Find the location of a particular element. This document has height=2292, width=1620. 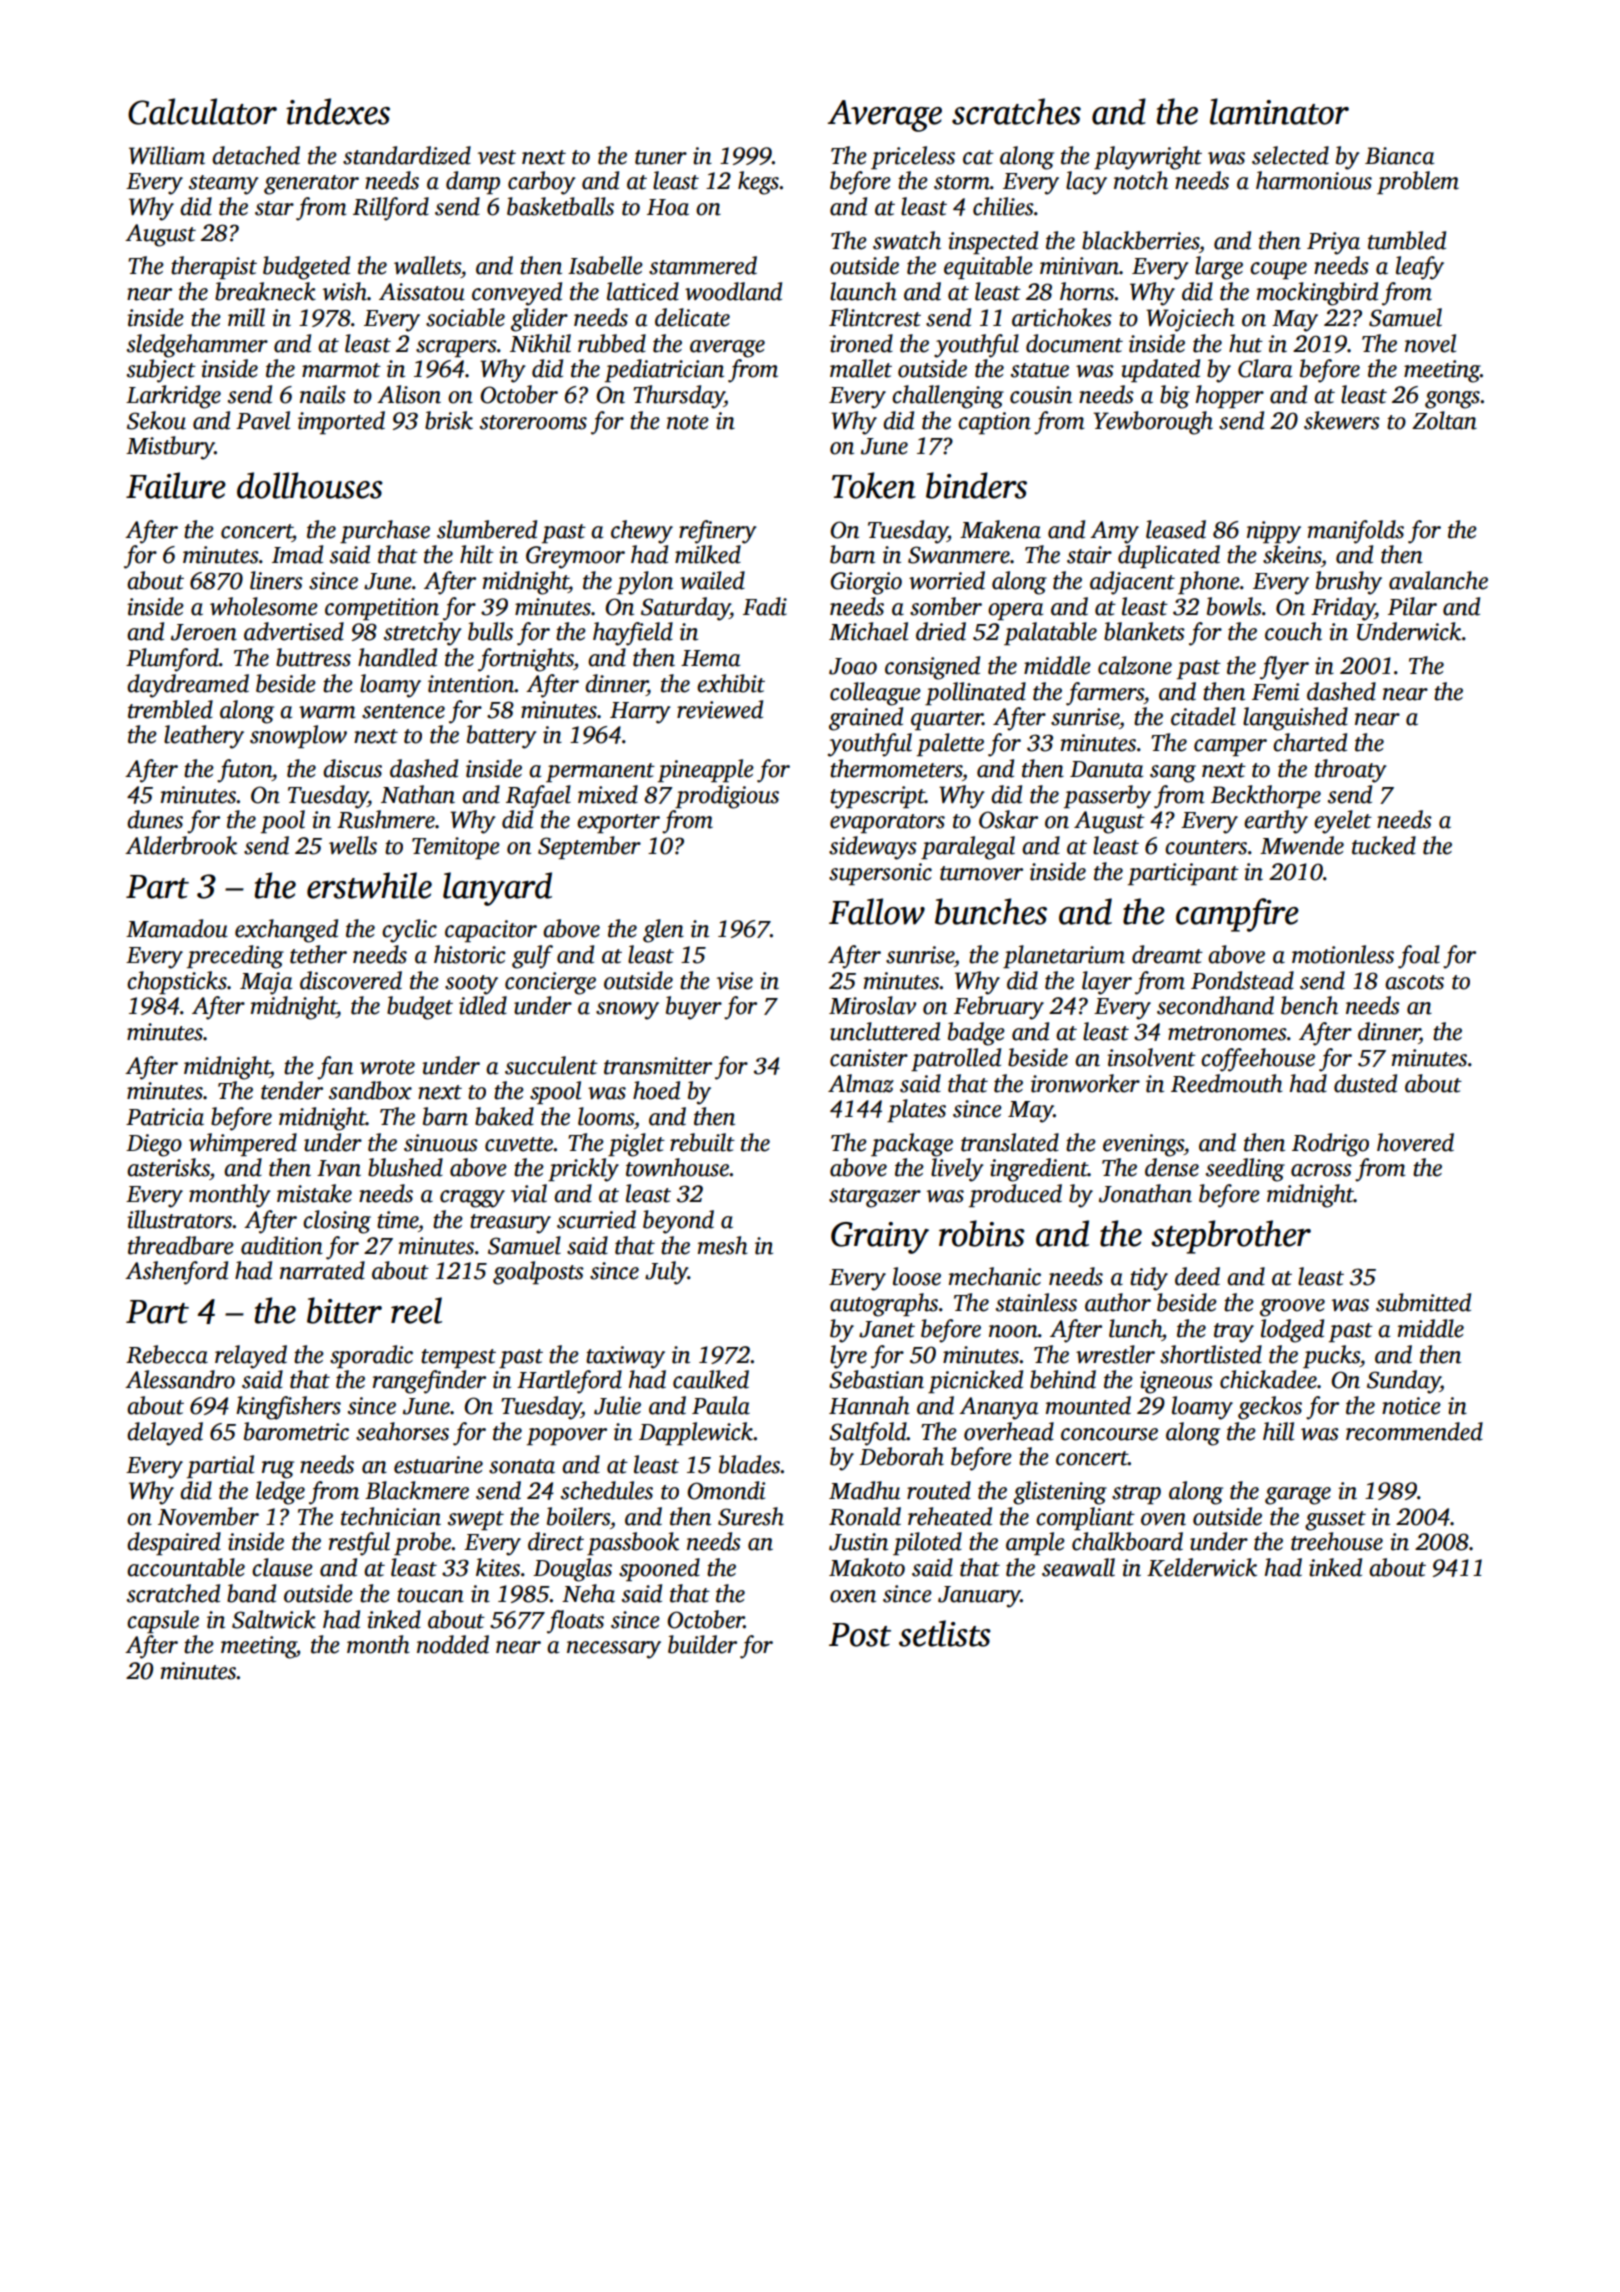

laminator is located at coordinates (1279, 111).
